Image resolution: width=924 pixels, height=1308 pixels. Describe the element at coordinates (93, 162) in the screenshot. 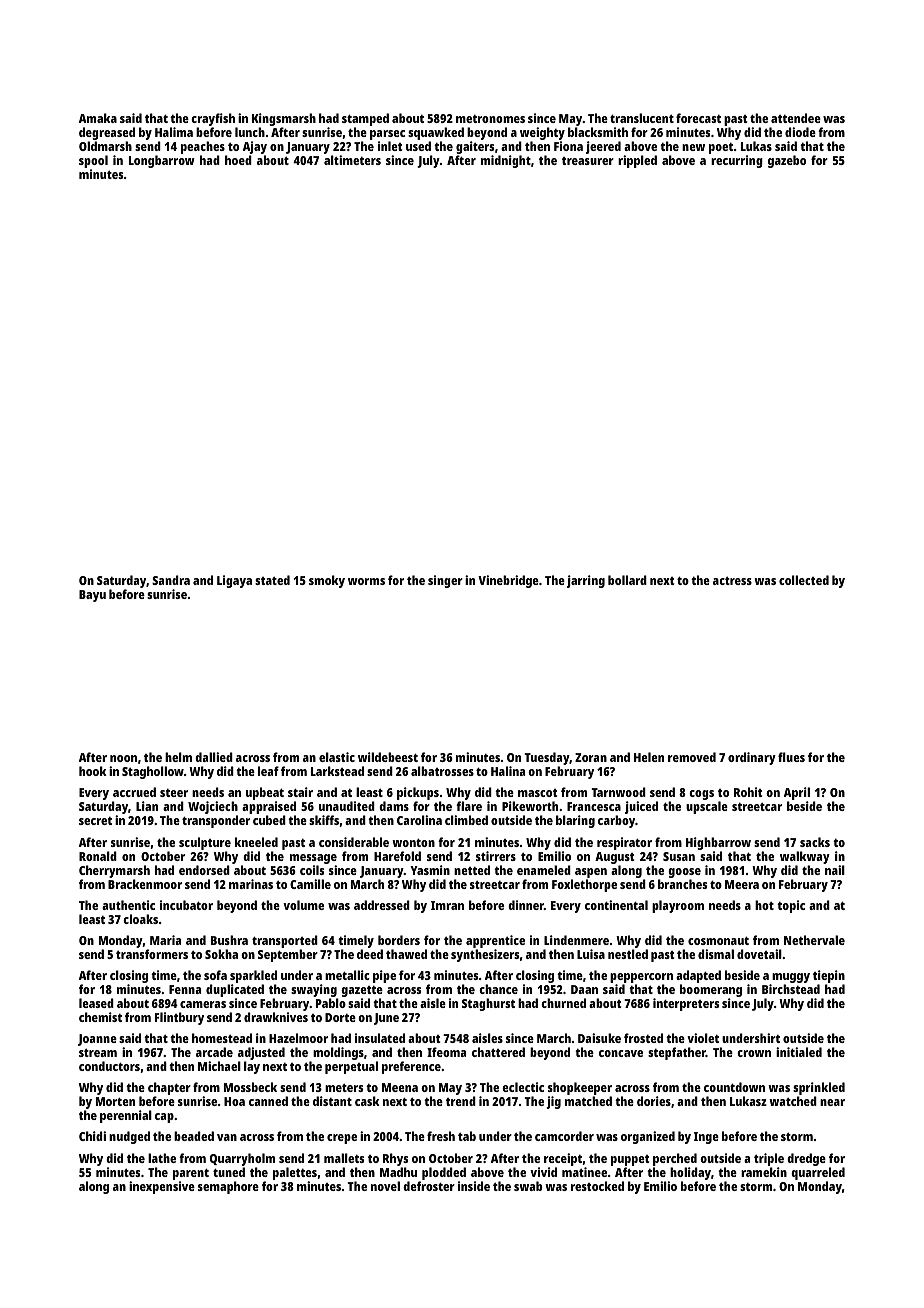

I see `spool` at that location.
